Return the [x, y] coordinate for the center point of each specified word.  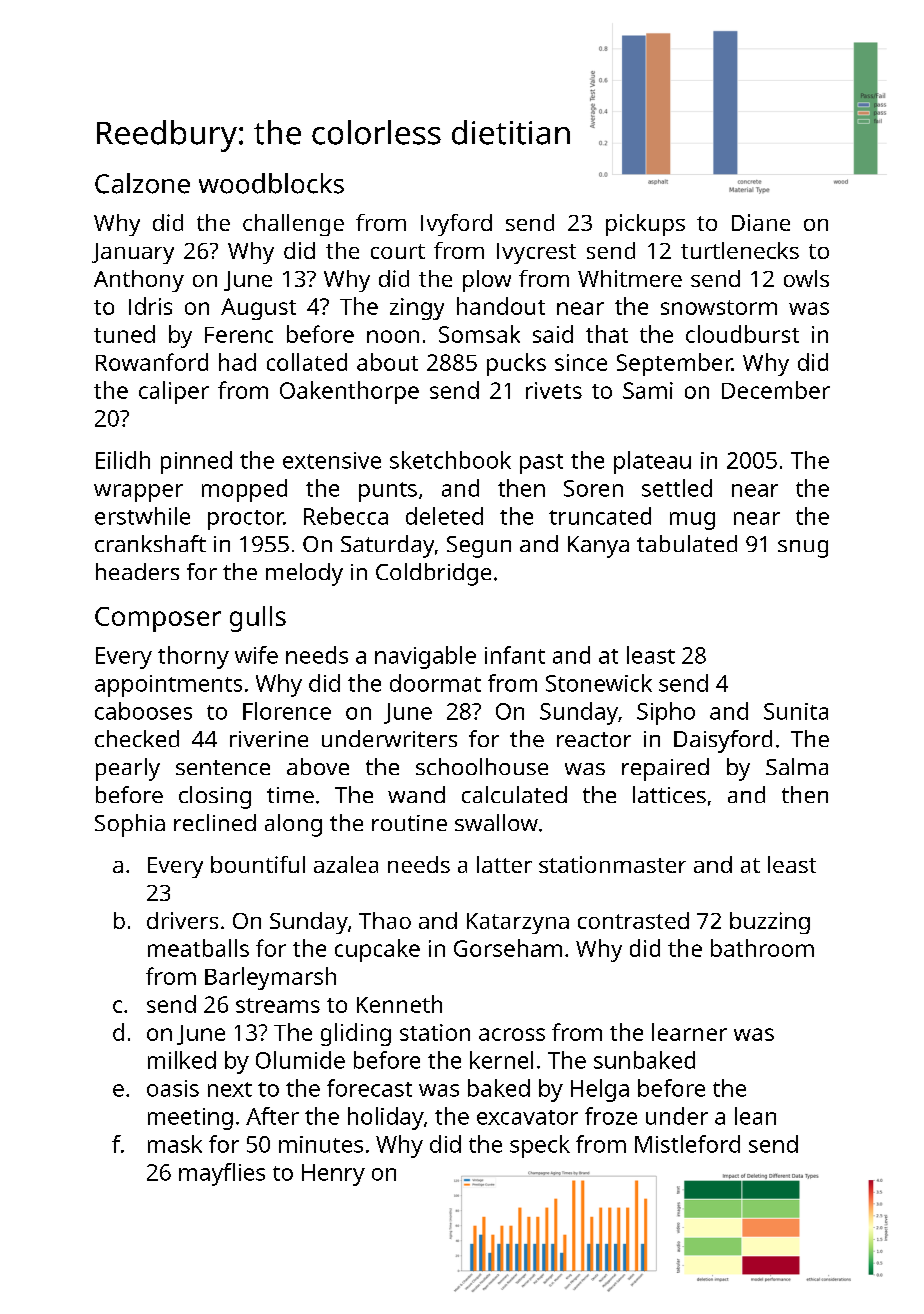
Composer [158, 619]
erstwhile [142, 516]
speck [540, 1146]
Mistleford [687, 1144]
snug [803, 549]
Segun [479, 547]
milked [182, 1060]
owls [806, 278]
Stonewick [599, 683]
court [398, 251]
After [272, 1116]
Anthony [139, 281]
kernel [501, 1060]
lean [755, 1116]
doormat [435, 683]
